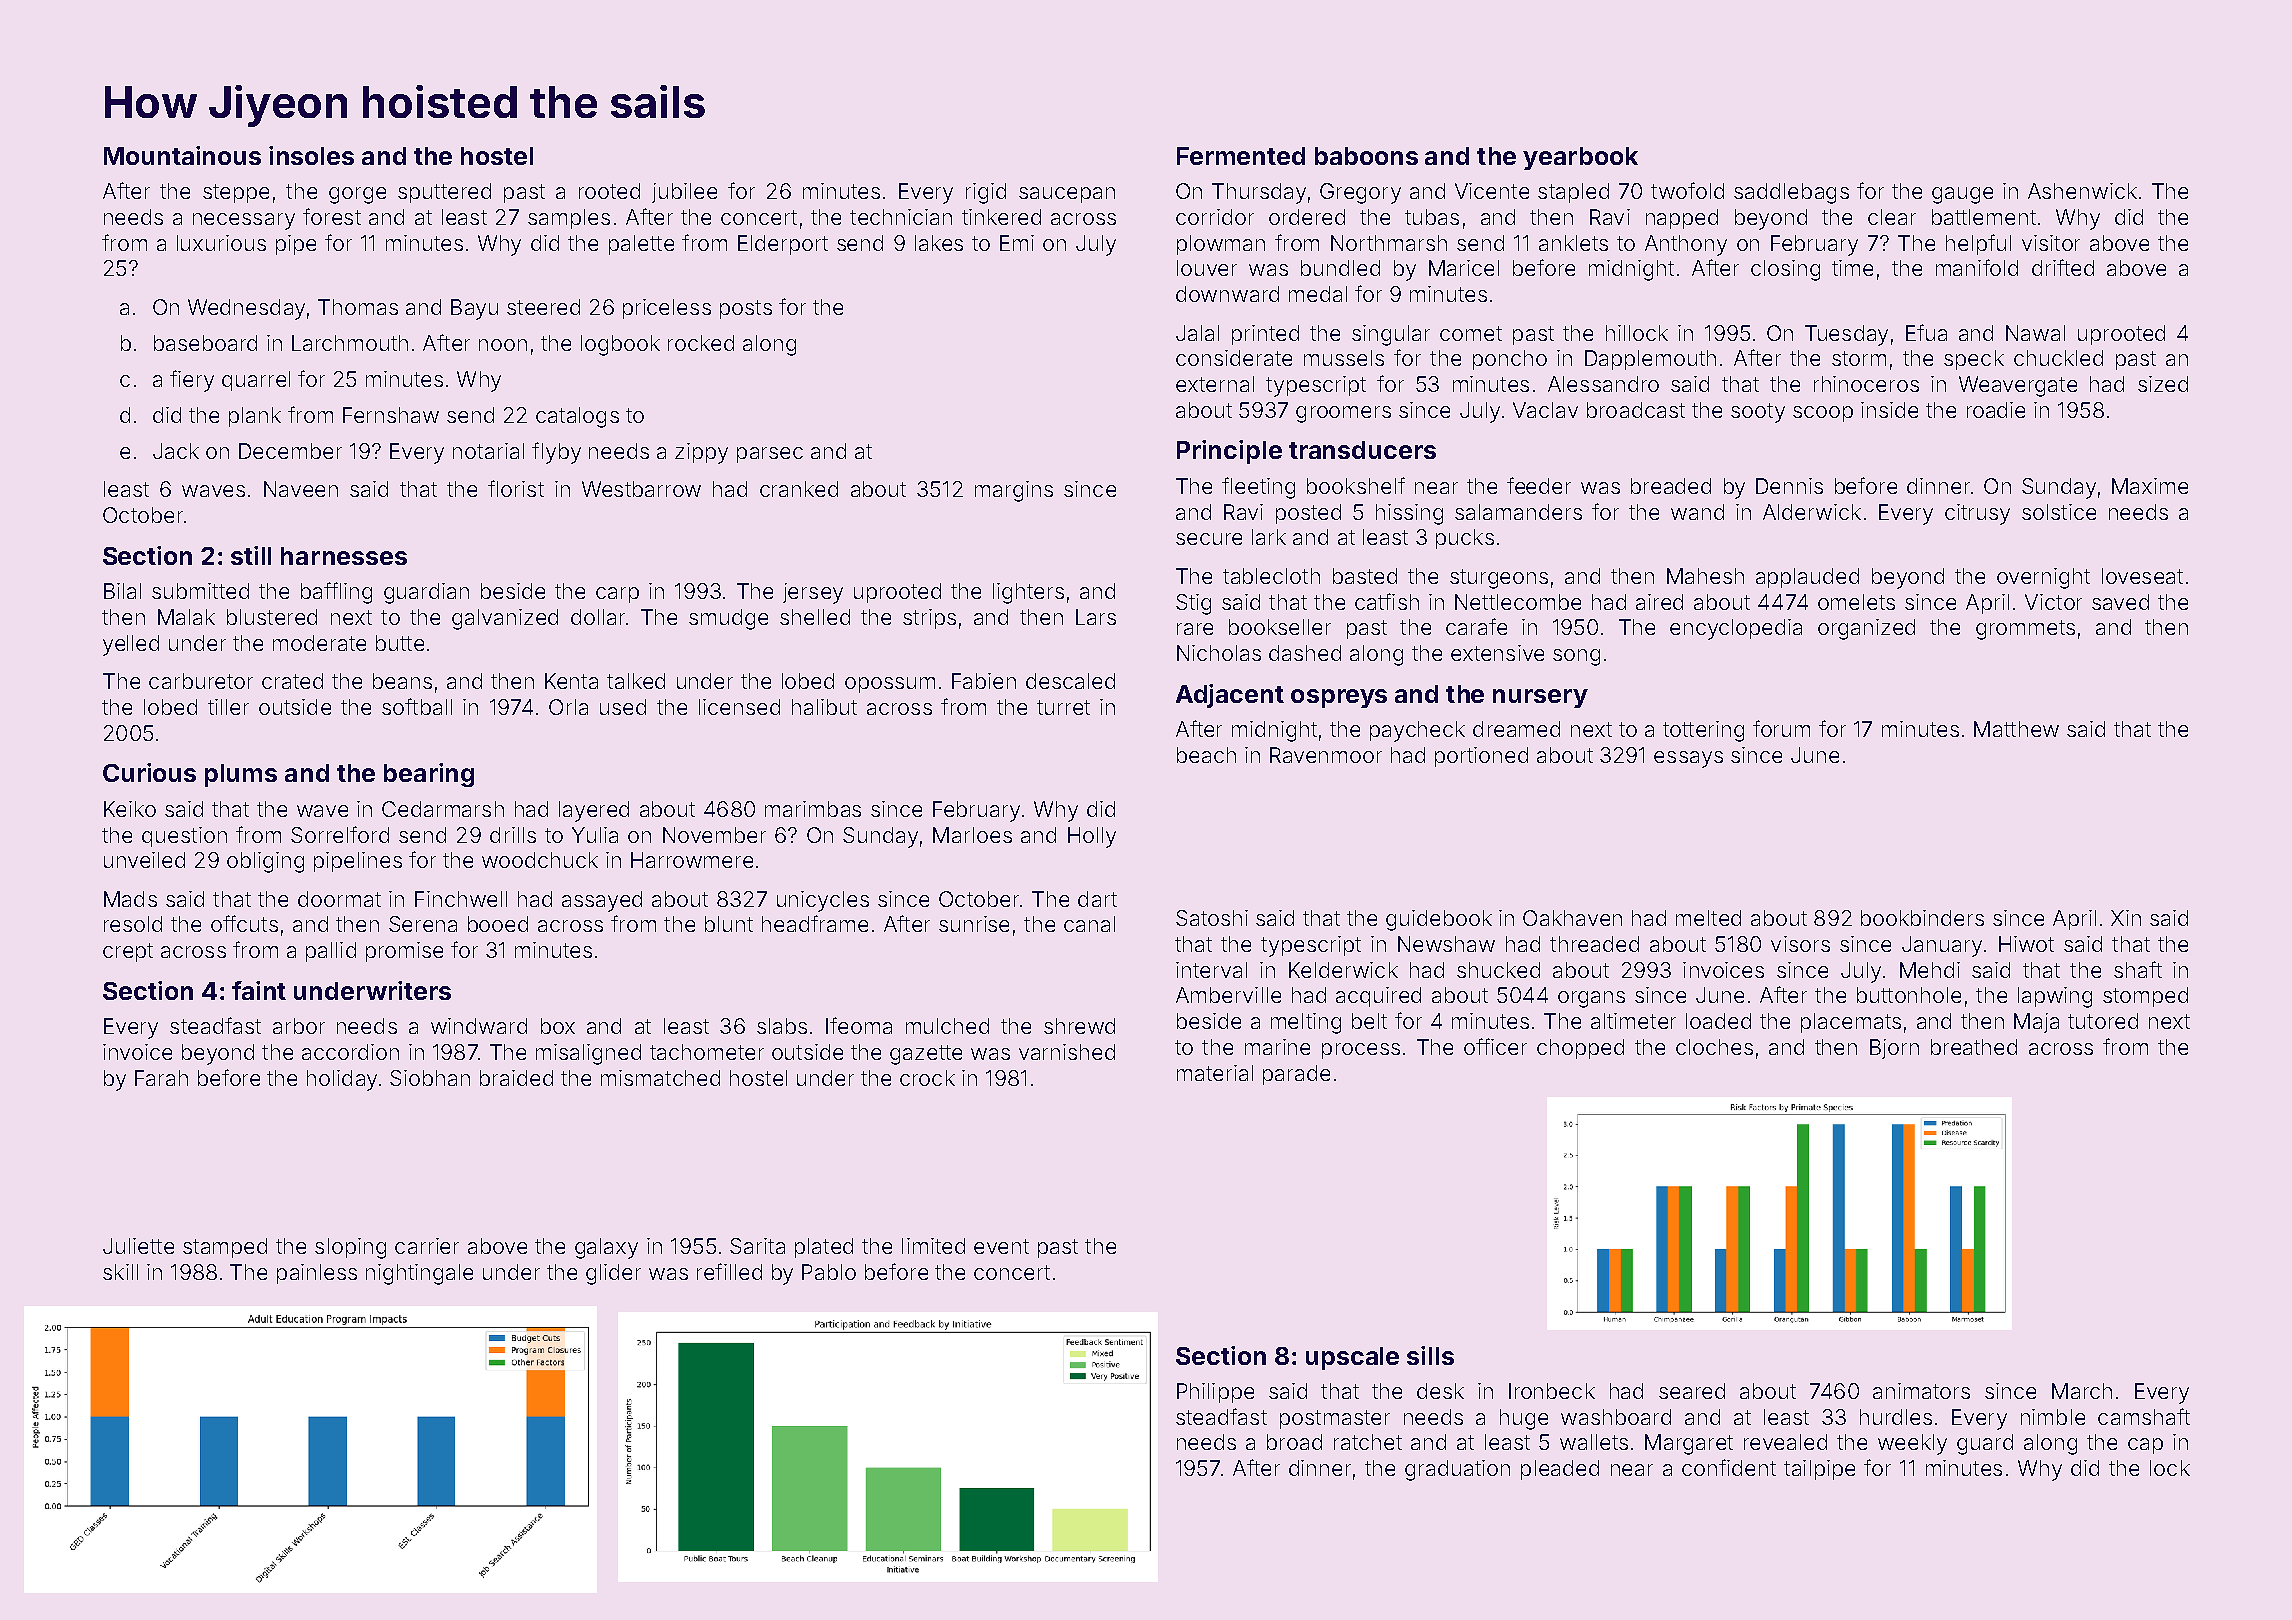 The width and height of the page is (2292, 1620). Describe the element at coordinates (419, 1274) in the page. I see `nightingale` at that location.
